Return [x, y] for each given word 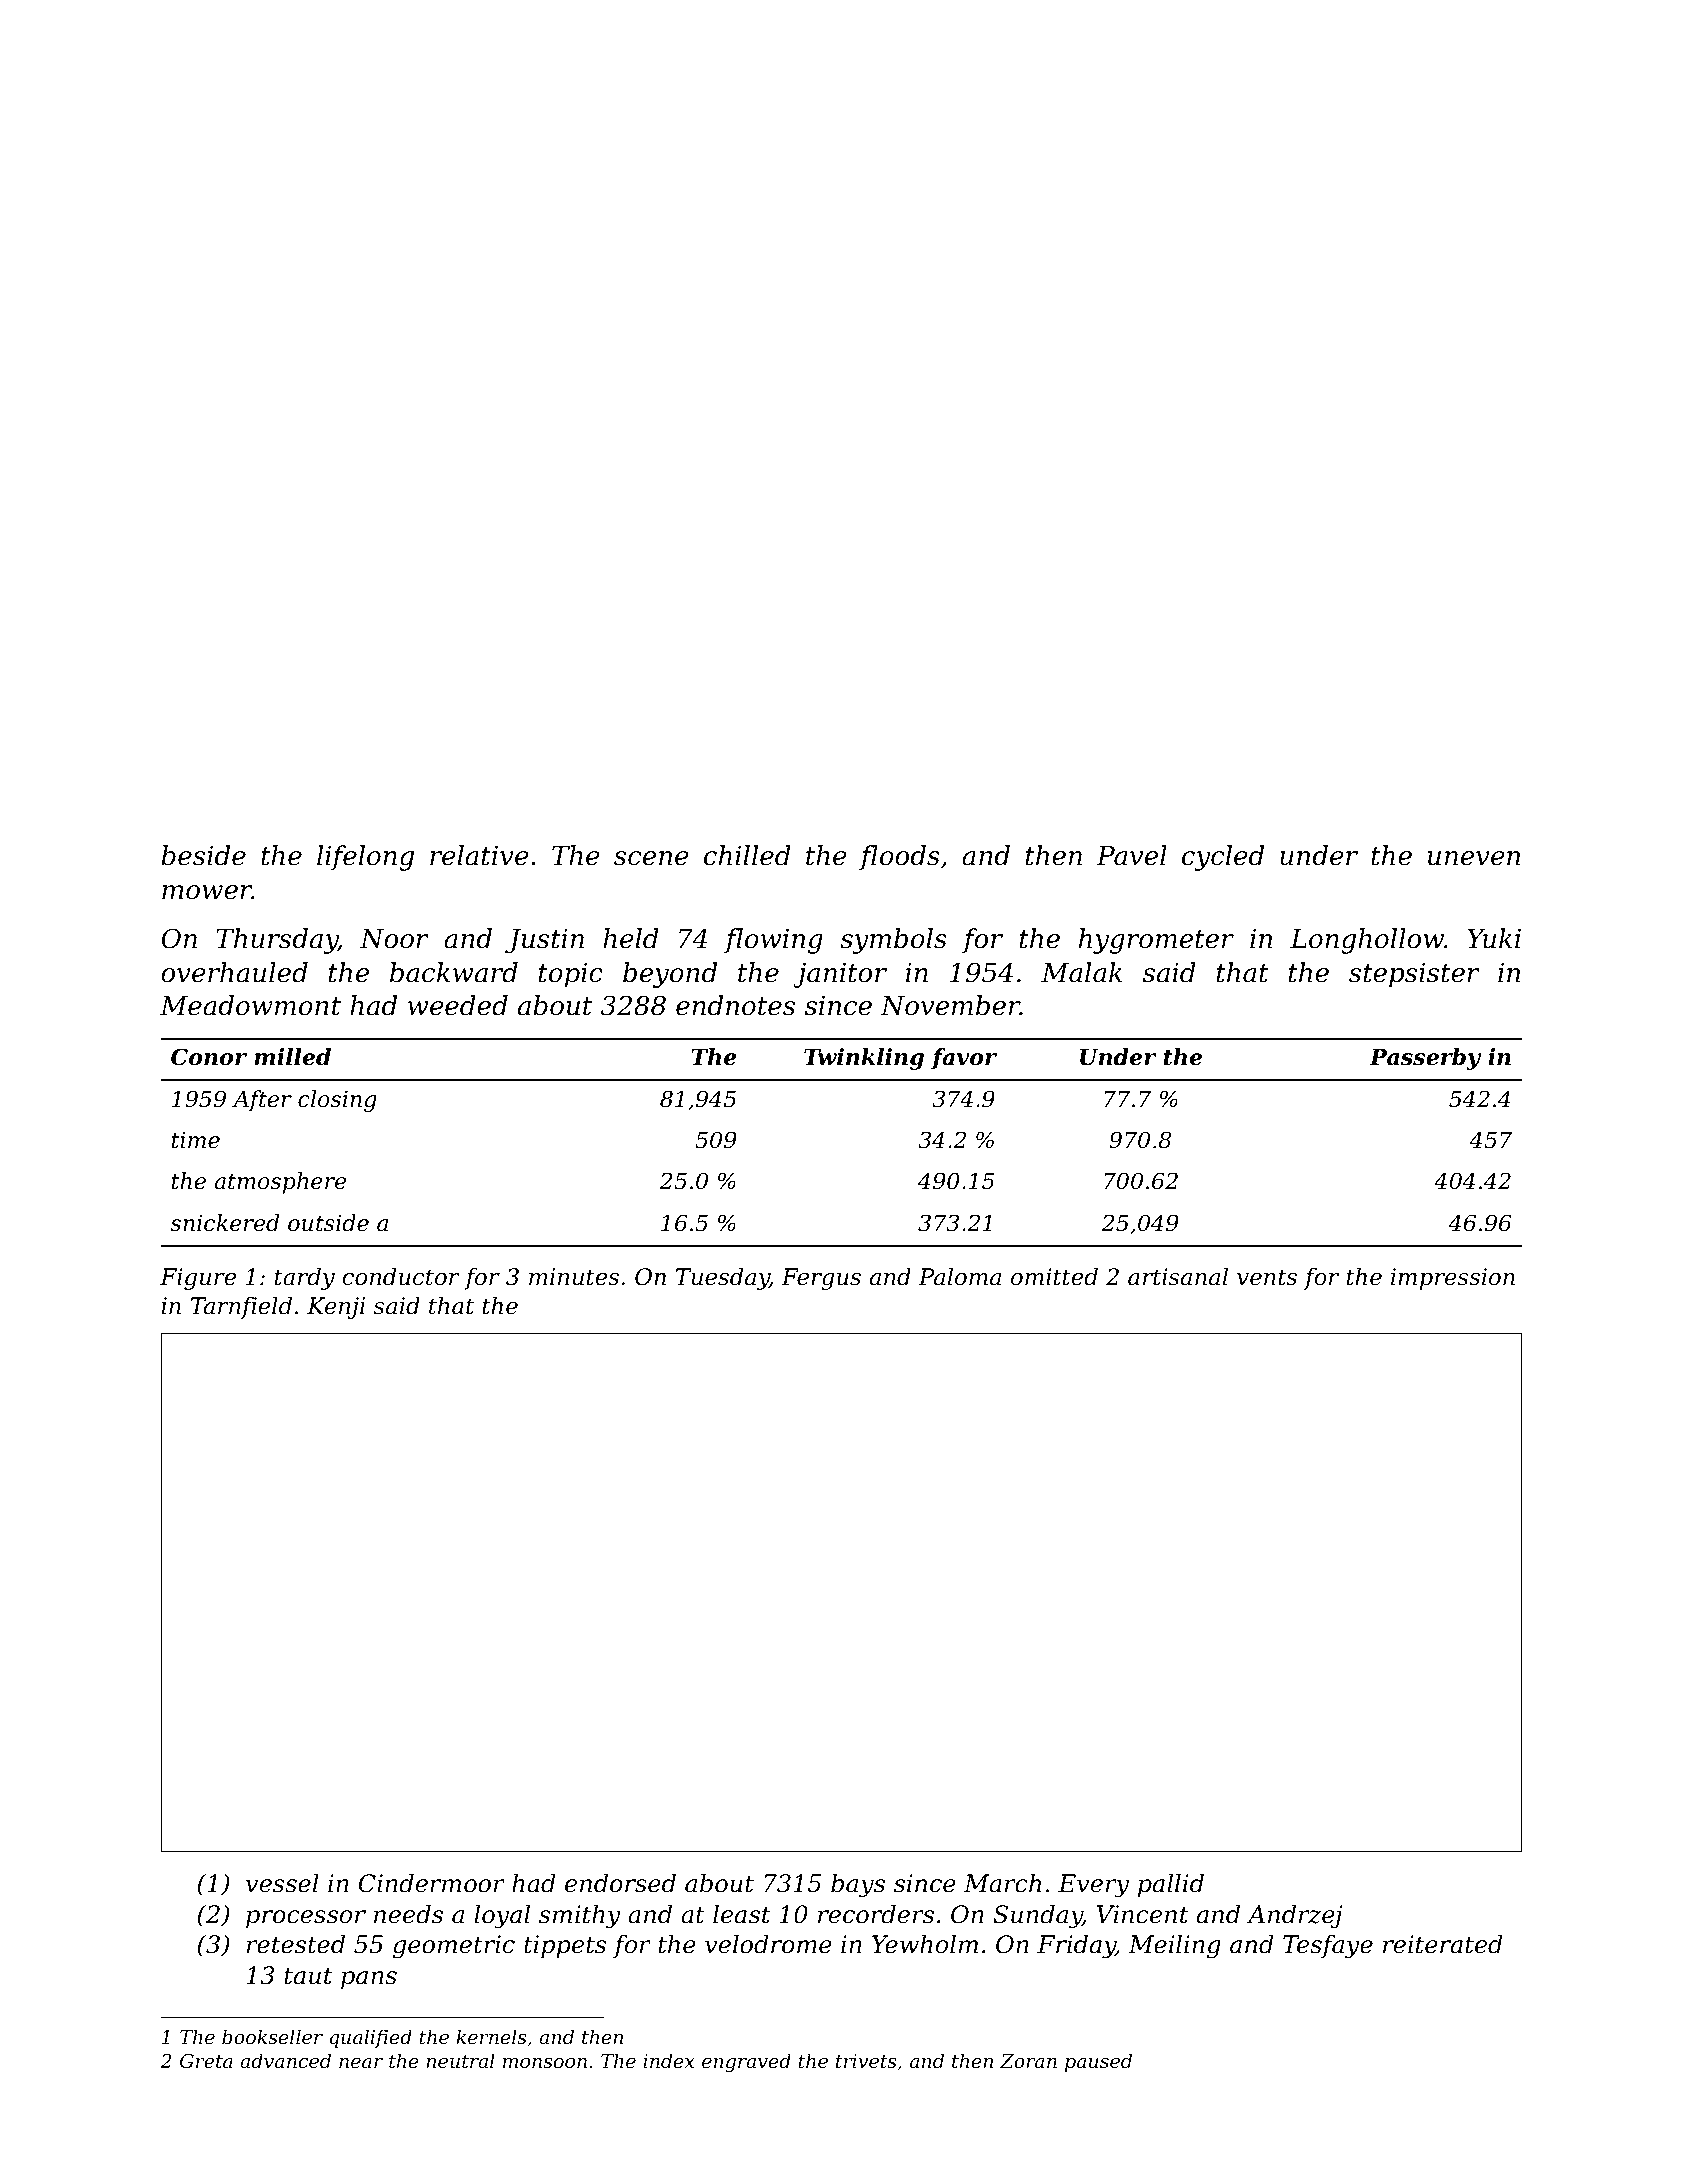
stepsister [1414, 975]
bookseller [272, 2036]
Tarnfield [241, 1307]
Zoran [1028, 2061]
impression [1453, 1279]
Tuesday [723, 1278]
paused [1098, 2062]
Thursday [277, 941]
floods [899, 858]
